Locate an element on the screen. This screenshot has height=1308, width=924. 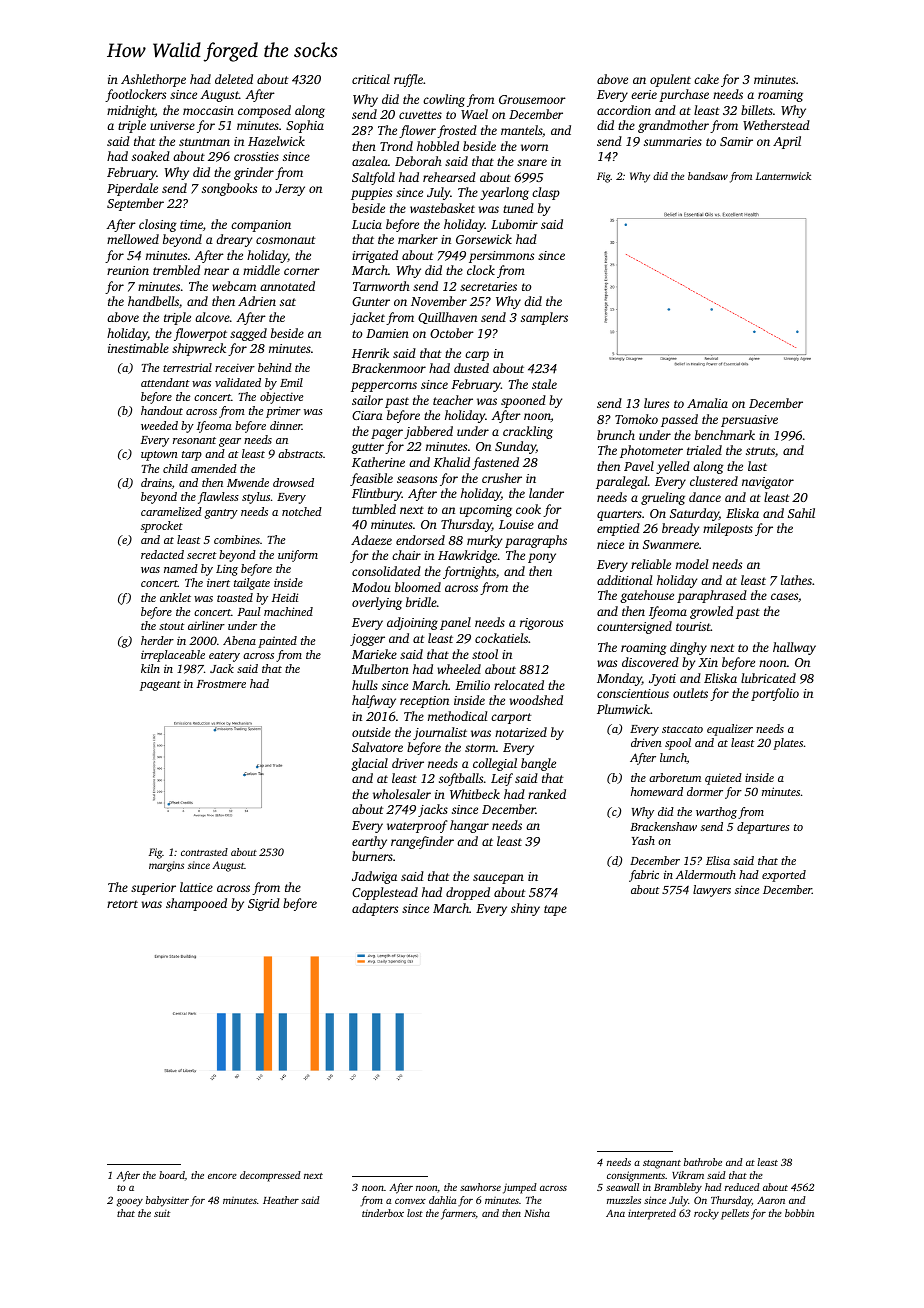
interpreted is located at coordinates (652, 1214).
